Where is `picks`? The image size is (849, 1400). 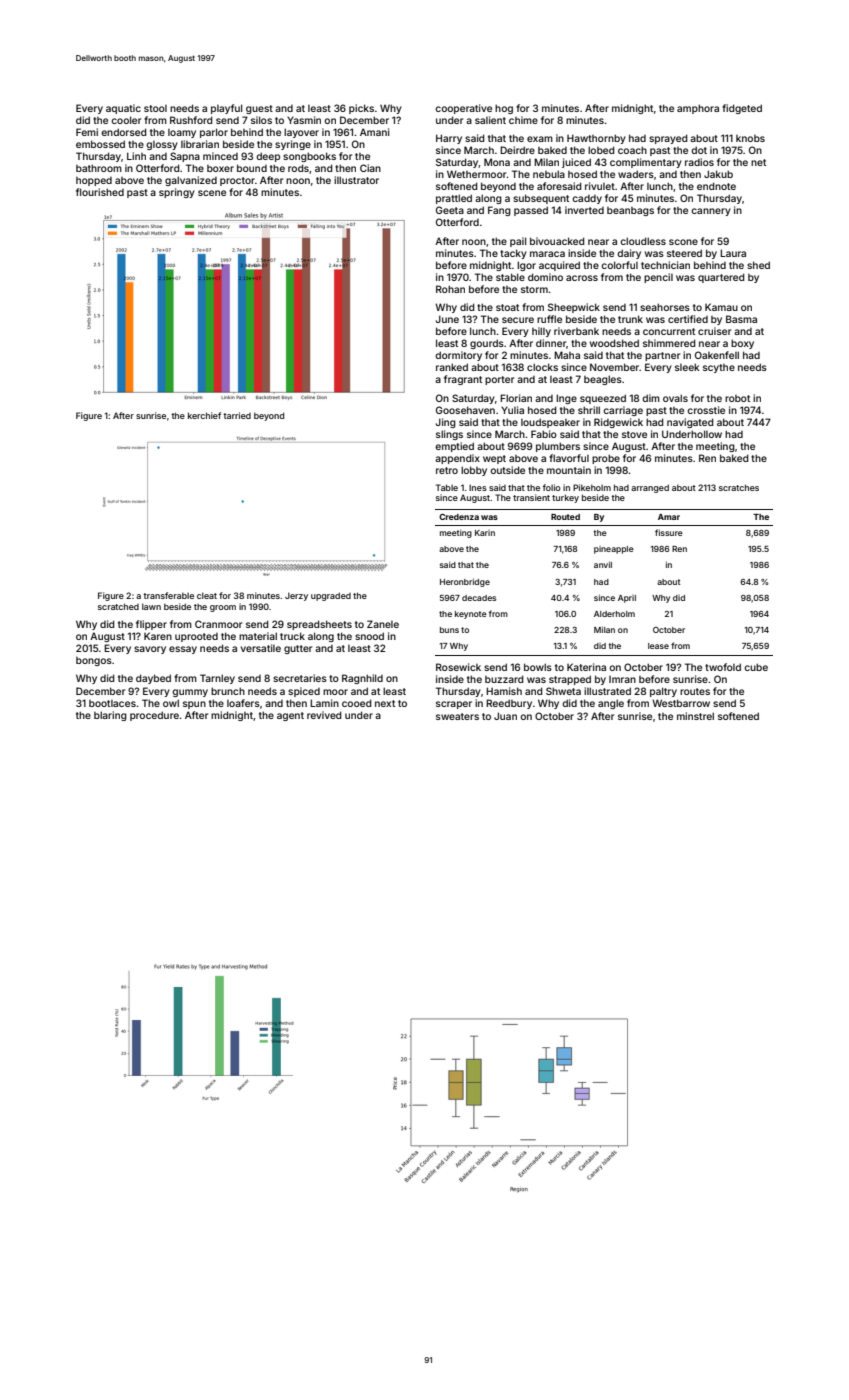 picks is located at coordinates (361, 109).
